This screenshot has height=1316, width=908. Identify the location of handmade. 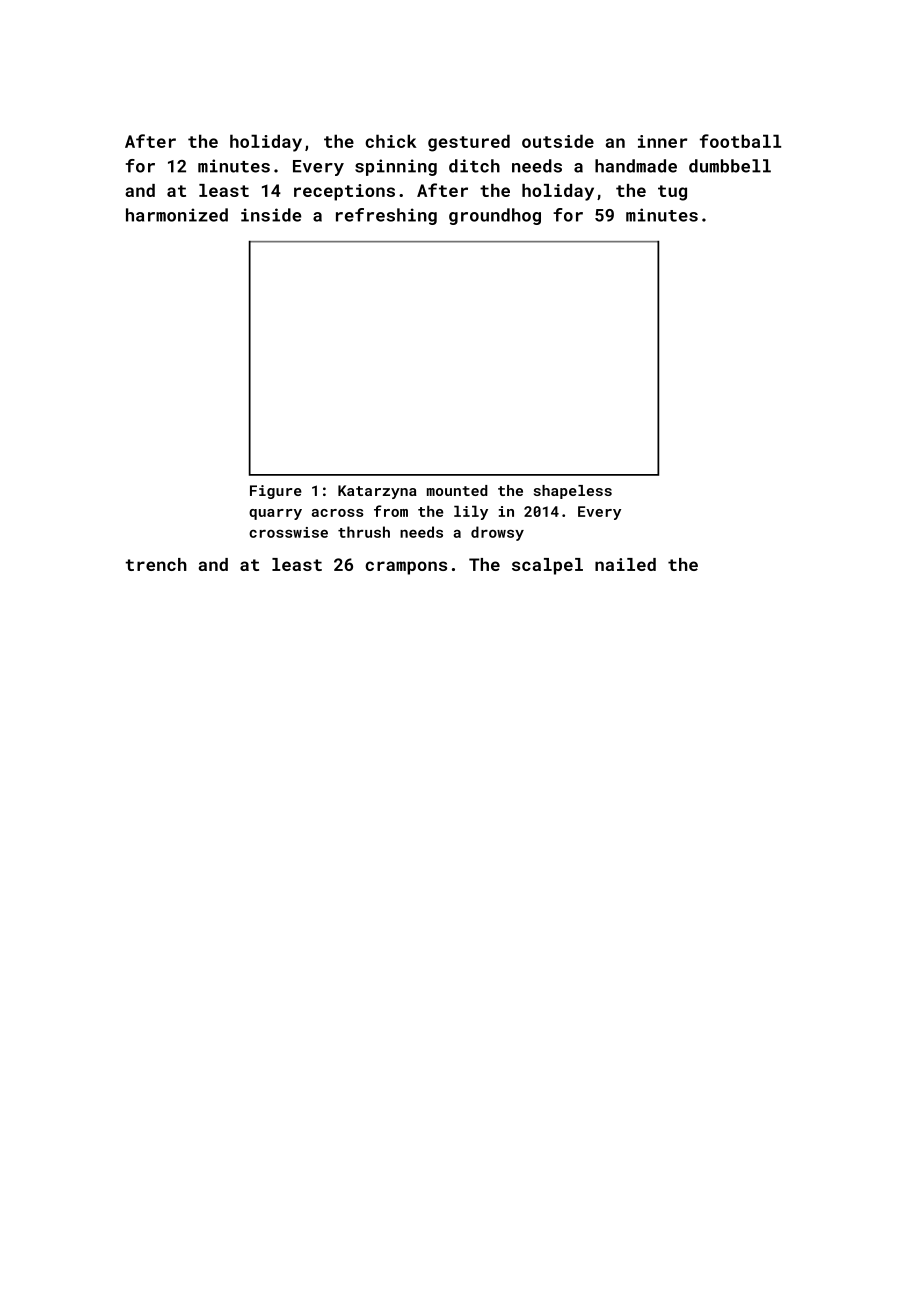
(636, 166).
